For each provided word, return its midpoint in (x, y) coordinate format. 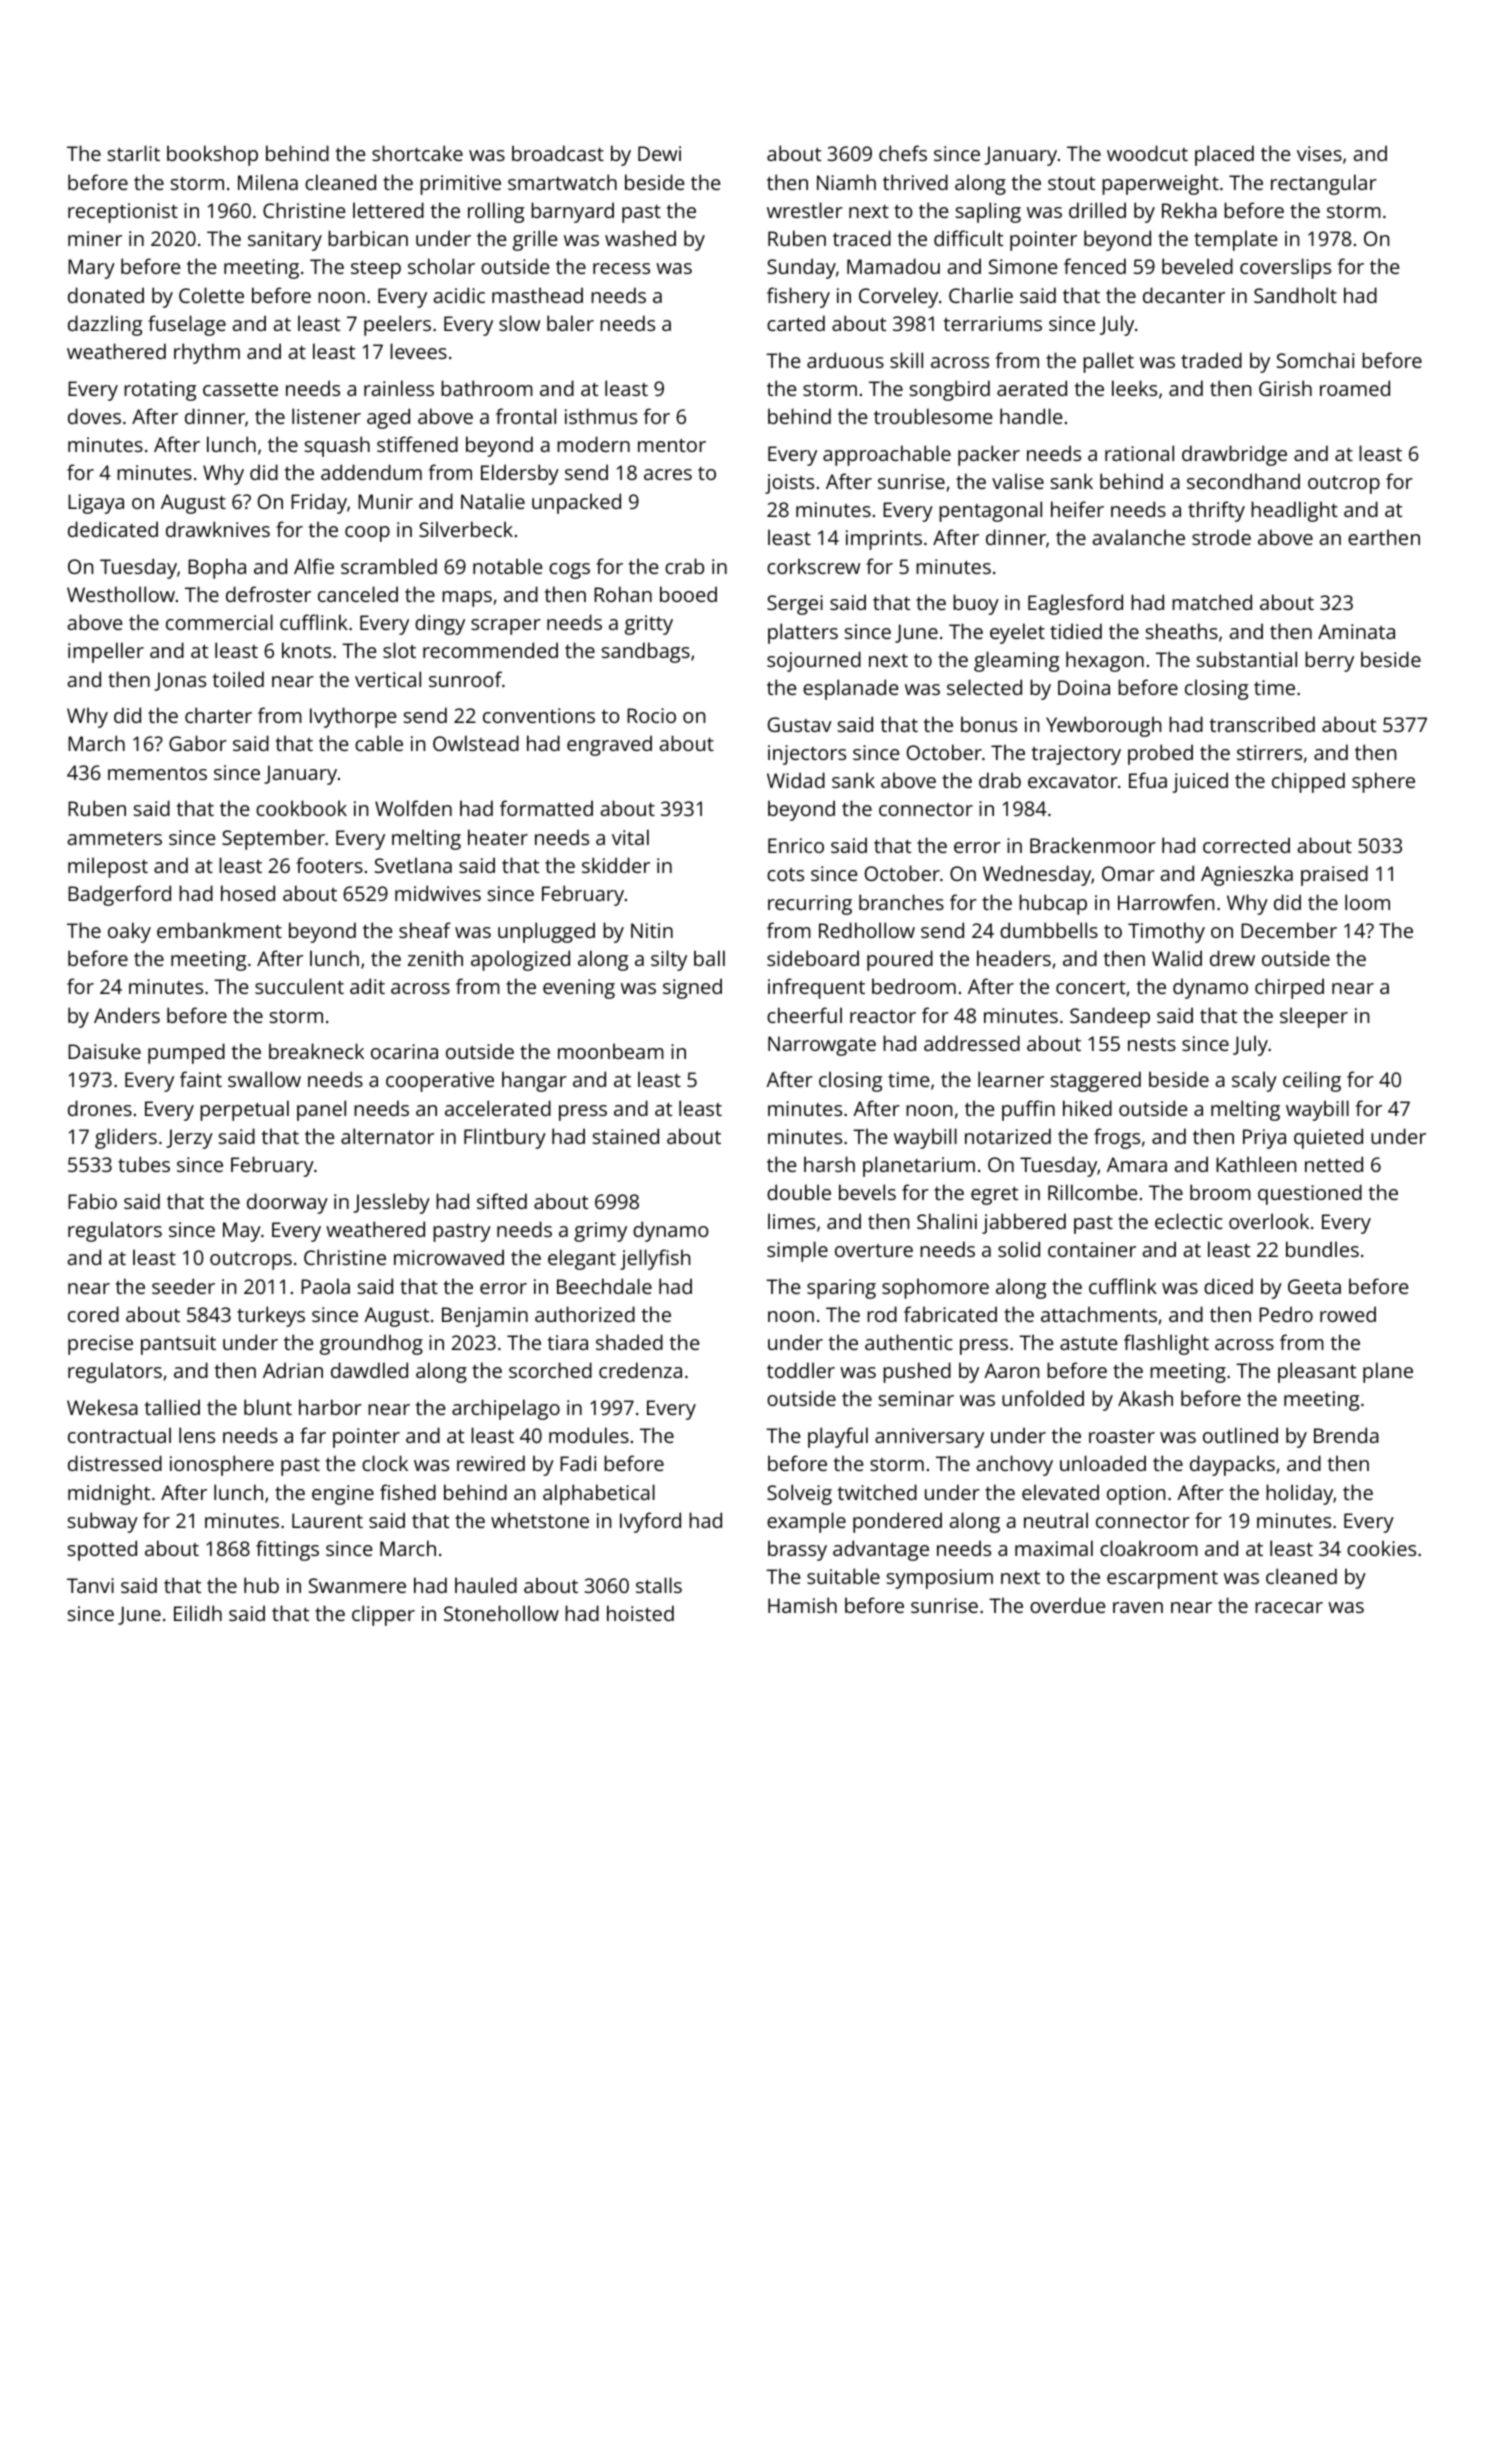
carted (796, 323)
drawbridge (1234, 455)
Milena (268, 182)
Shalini (947, 1221)
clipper (383, 1615)
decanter (1184, 295)
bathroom (487, 388)
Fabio (92, 1201)
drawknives (218, 529)
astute (1088, 1343)
